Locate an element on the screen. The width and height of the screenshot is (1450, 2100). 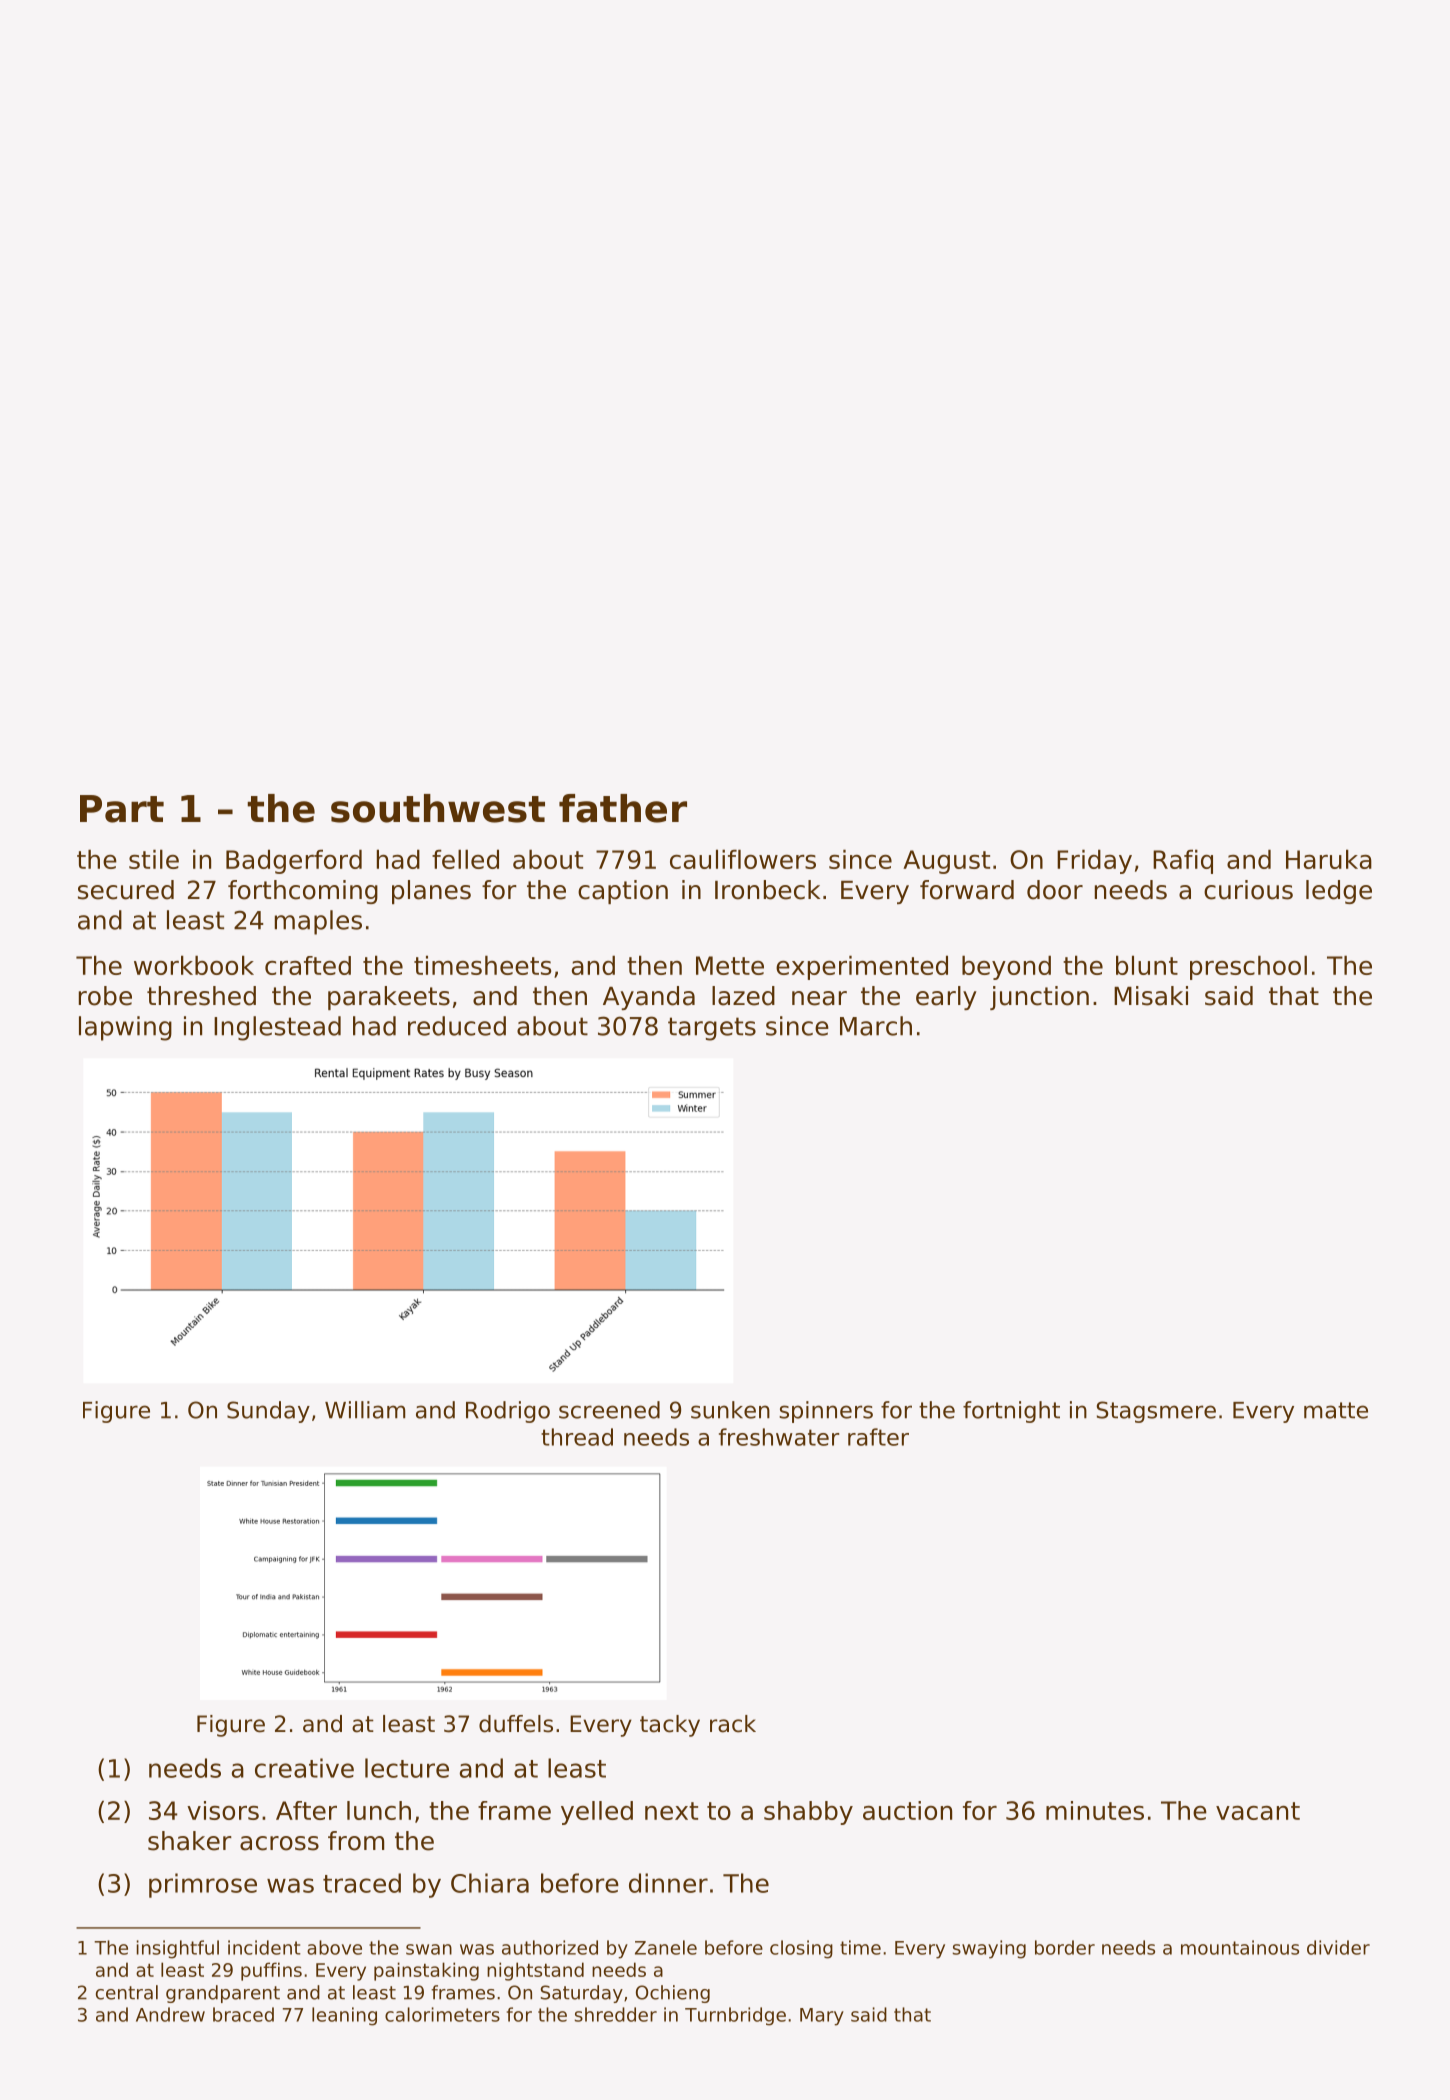
tacky is located at coordinates (670, 1726).
